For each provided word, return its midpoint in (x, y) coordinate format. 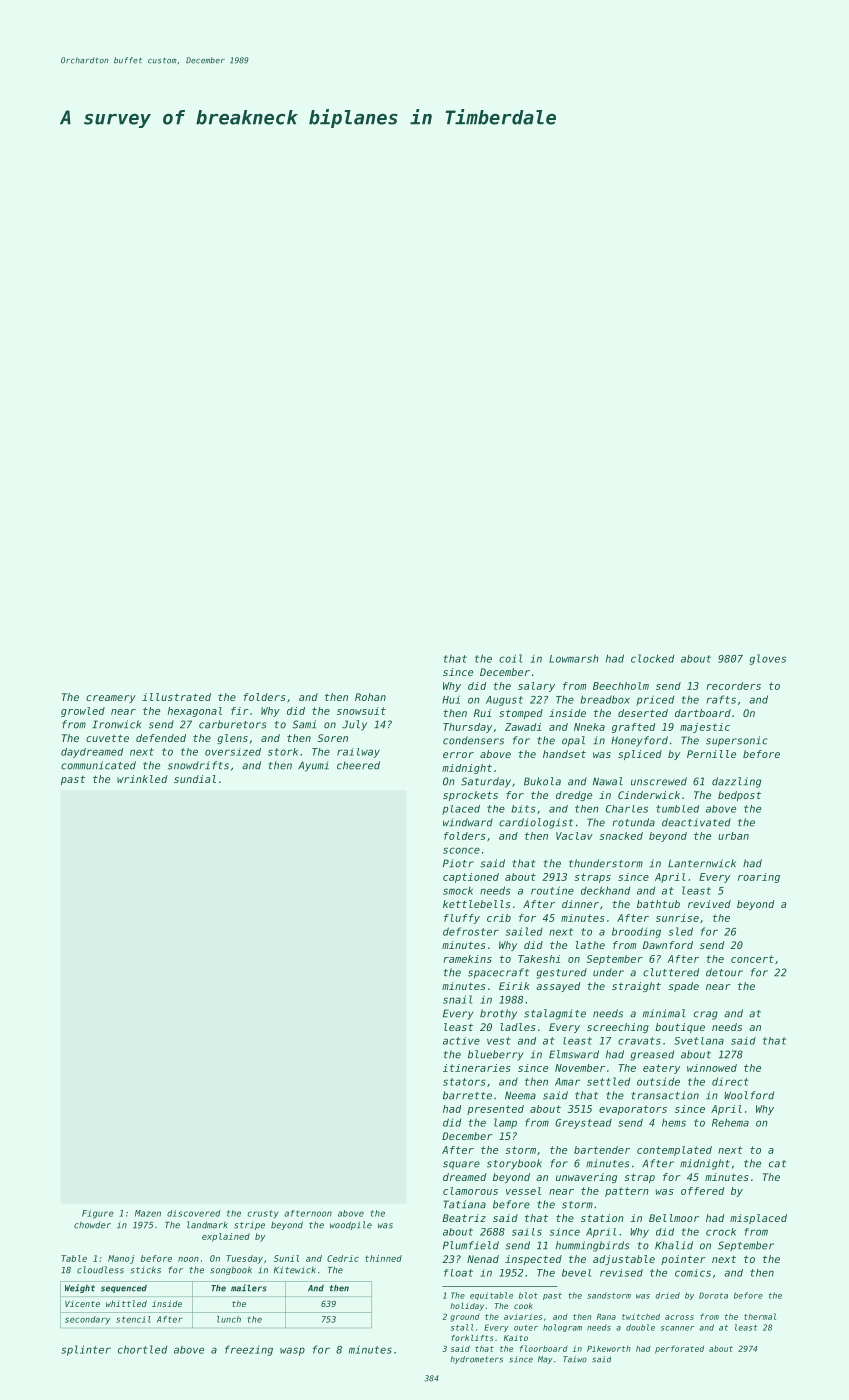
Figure (98, 1214)
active (461, 1041)
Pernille (711, 754)
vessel (523, 1191)
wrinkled (142, 779)
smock (458, 891)
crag (706, 1015)
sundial (195, 779)
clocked (652, 658)
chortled (142, 1349)
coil (510, 658)
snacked (621, 836)
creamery (111, 699)
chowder (92, 1225)
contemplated (674, 1151)
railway (358, 753)
